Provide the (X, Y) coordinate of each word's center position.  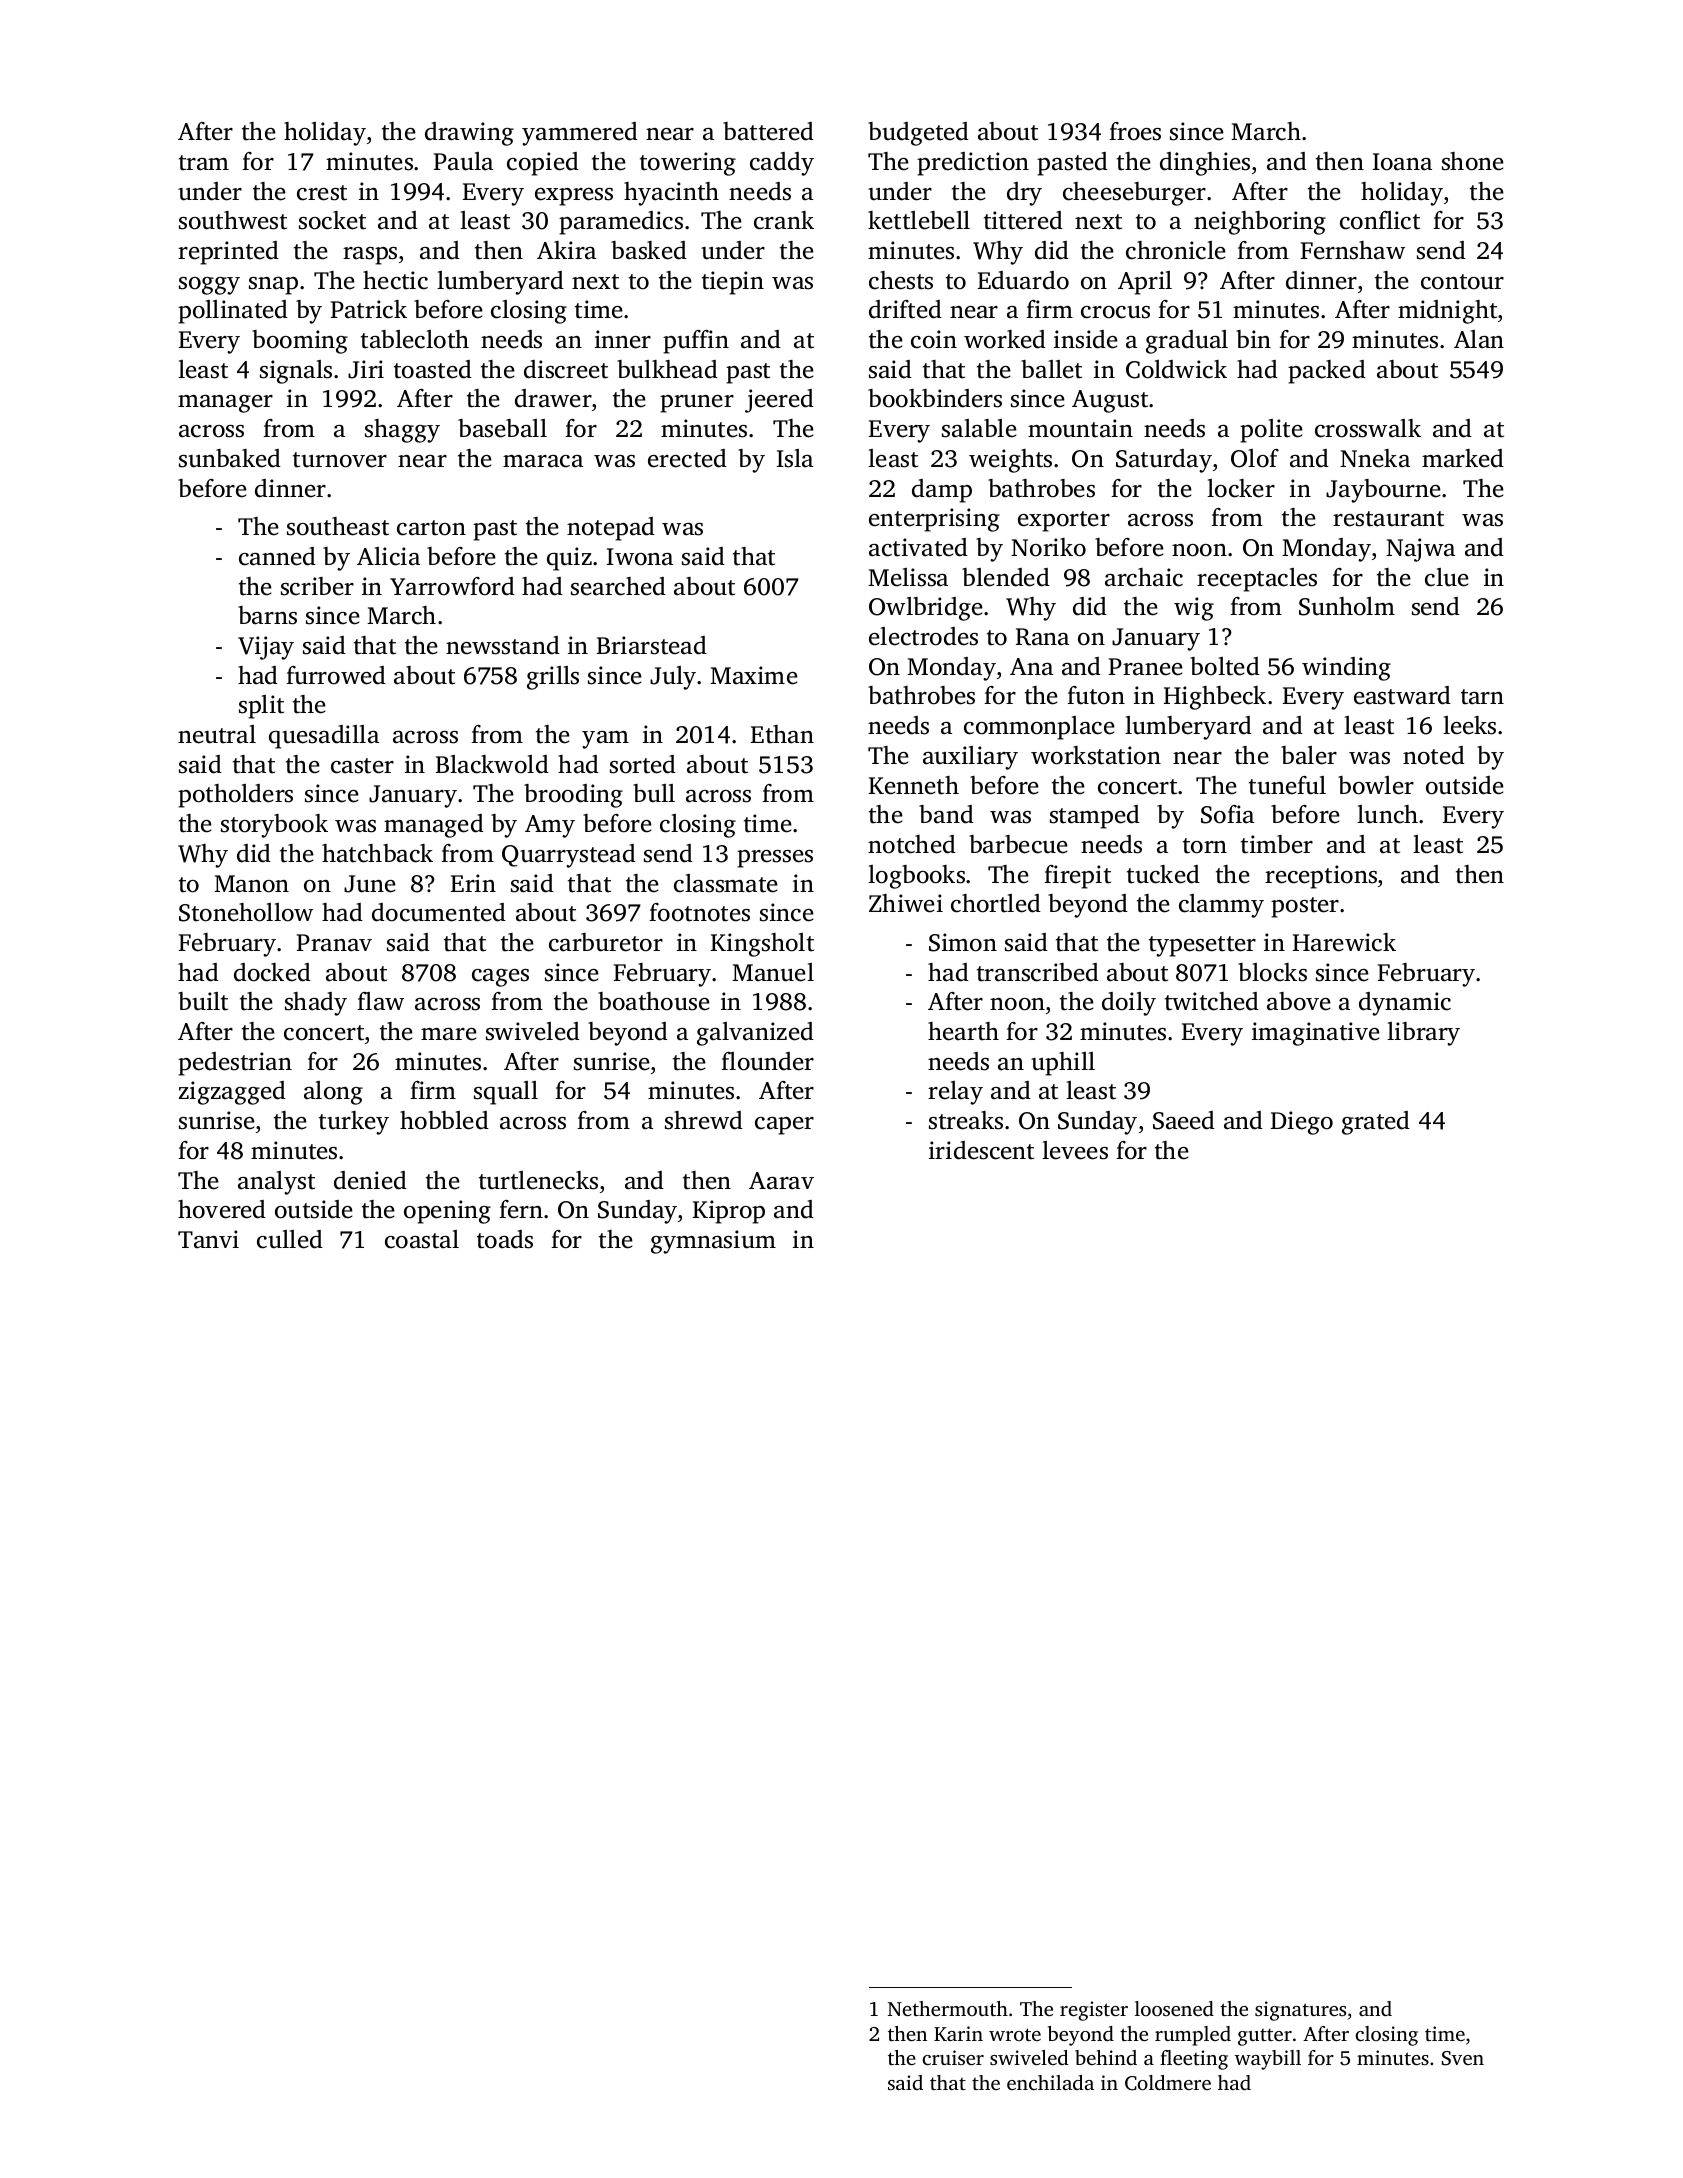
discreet (566, 369)
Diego (1302, 1123)
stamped (1095, 817)
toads (505, 1239)
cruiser (953, 2057)
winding (1346, 669)
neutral (217, 734)
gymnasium (713, 1242)
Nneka (1375, 458)
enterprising (934, 520)
